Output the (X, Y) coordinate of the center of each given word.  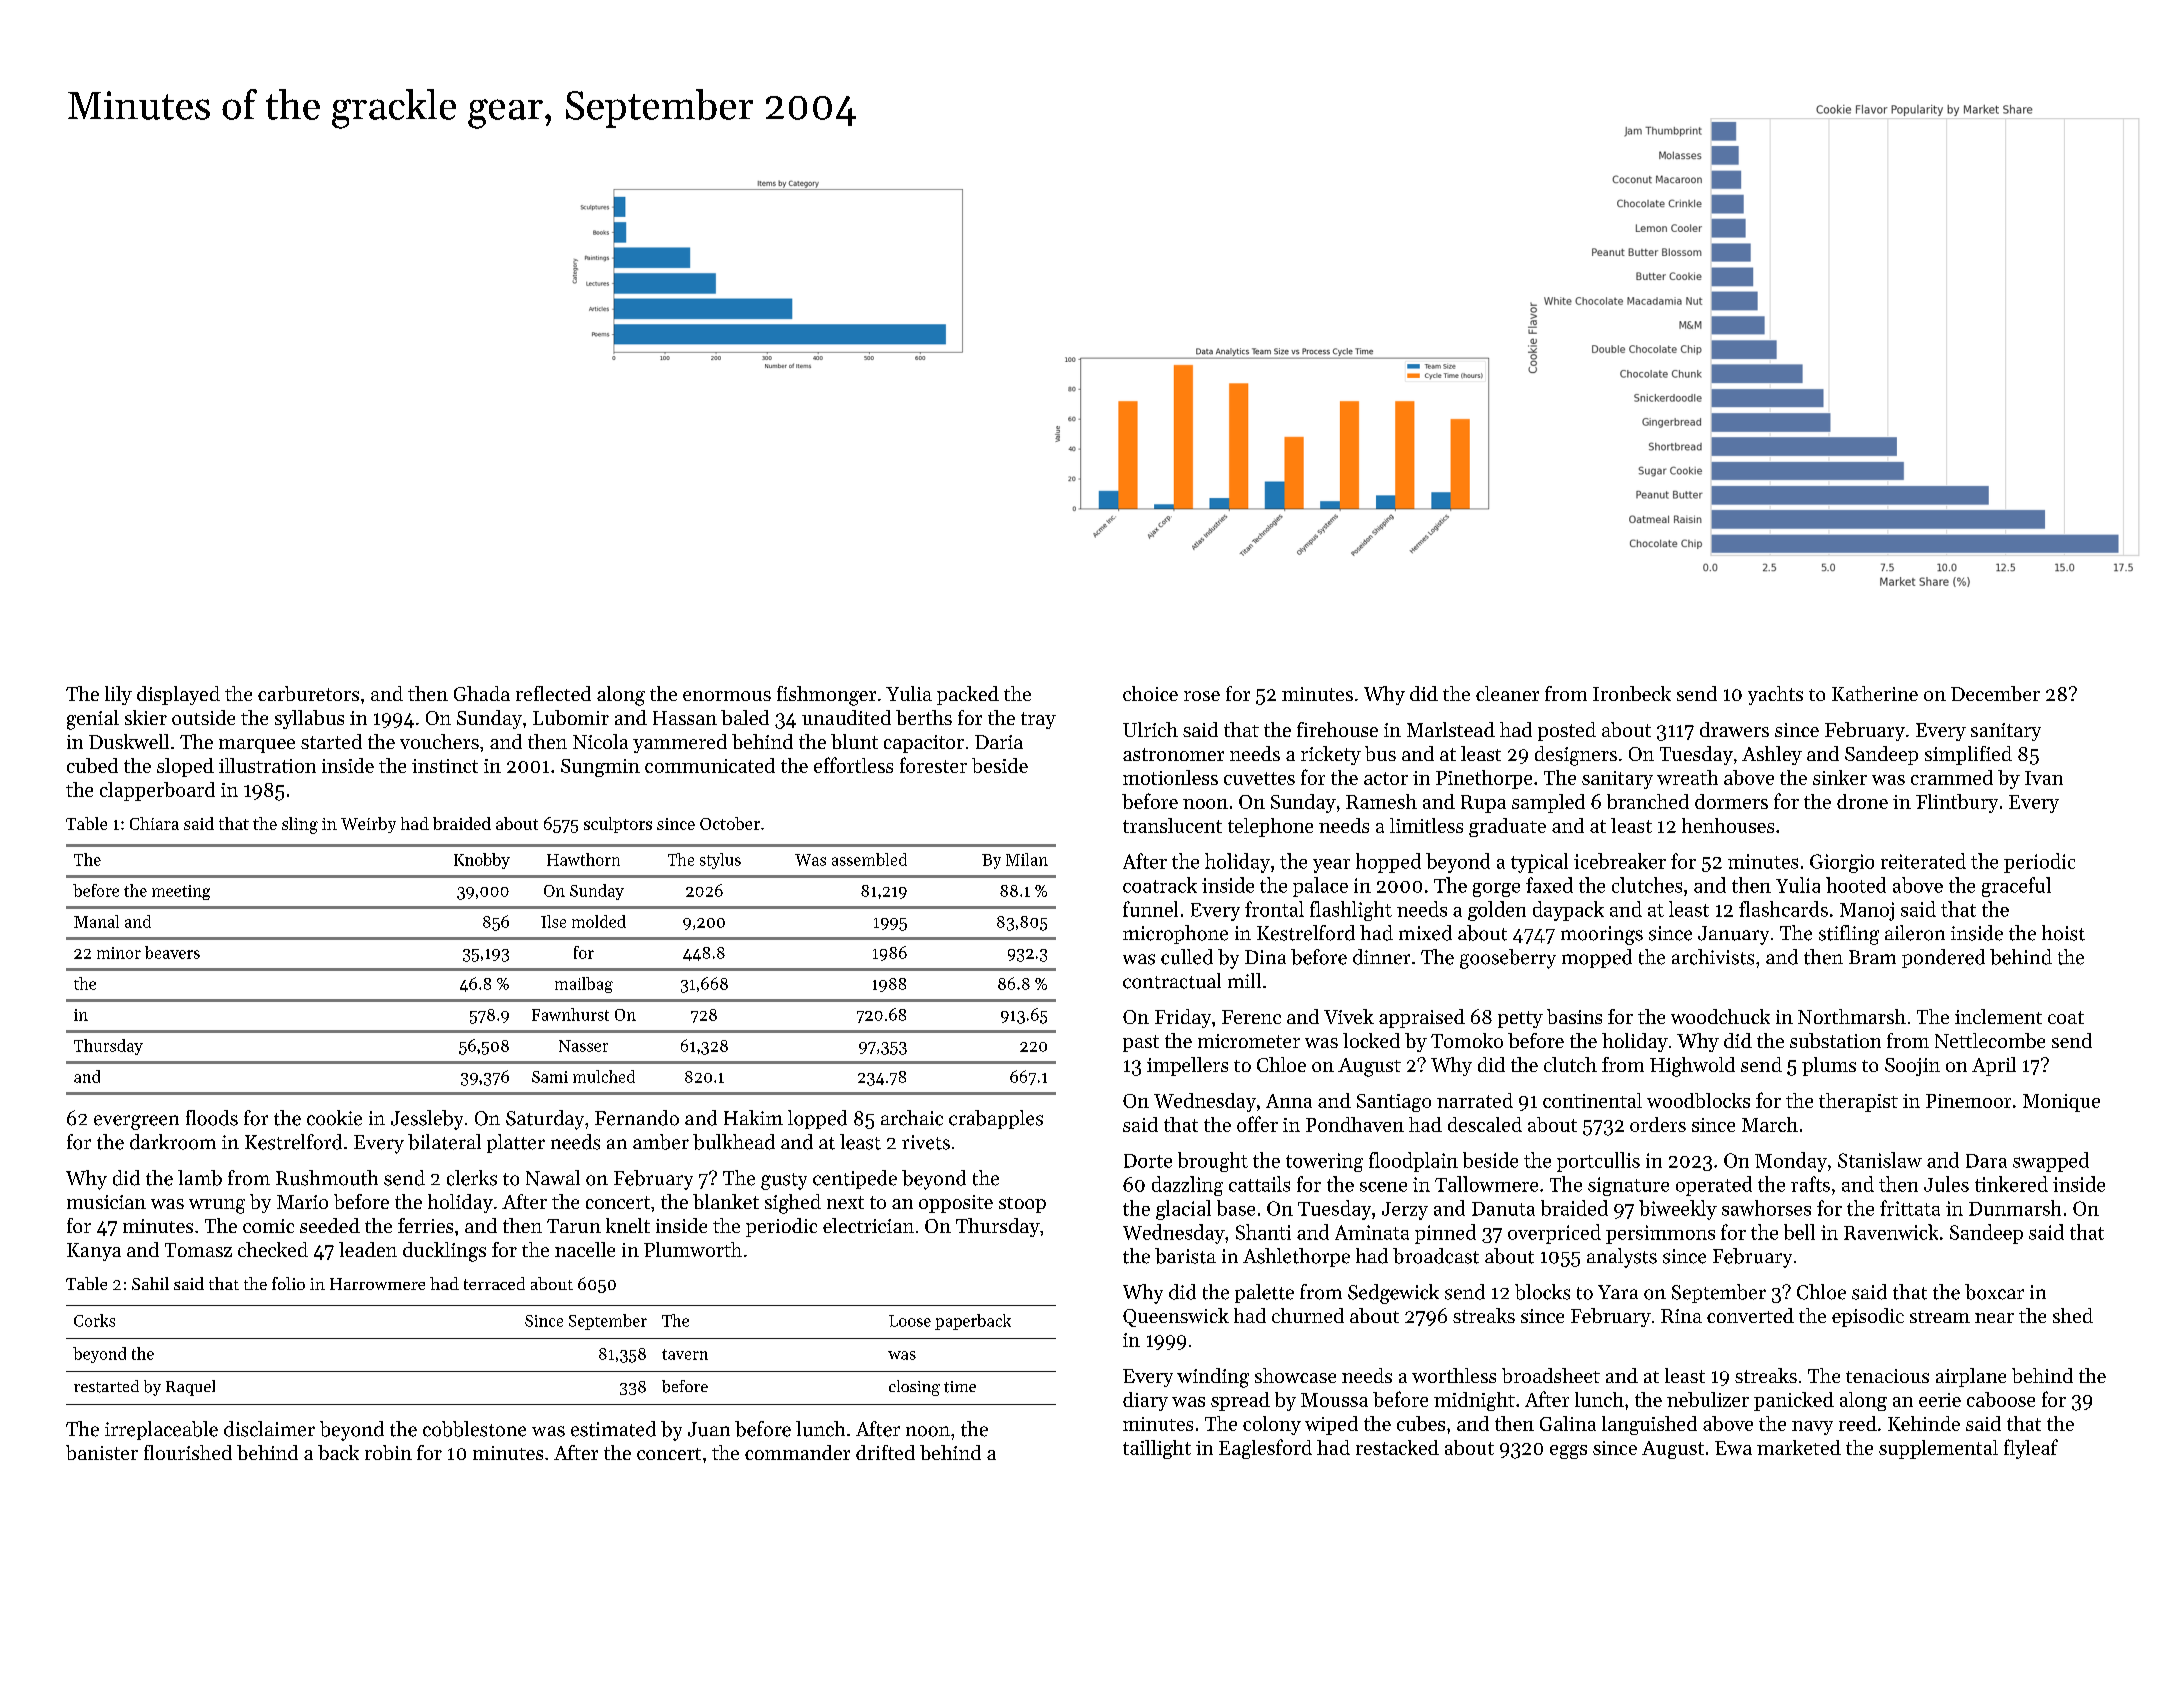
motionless (1170, 777)
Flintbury (1957, 803)
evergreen (136, 1122)
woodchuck (1720, 1016)
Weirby (368, 825)
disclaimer (269, 1429)
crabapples (996, 1119)
